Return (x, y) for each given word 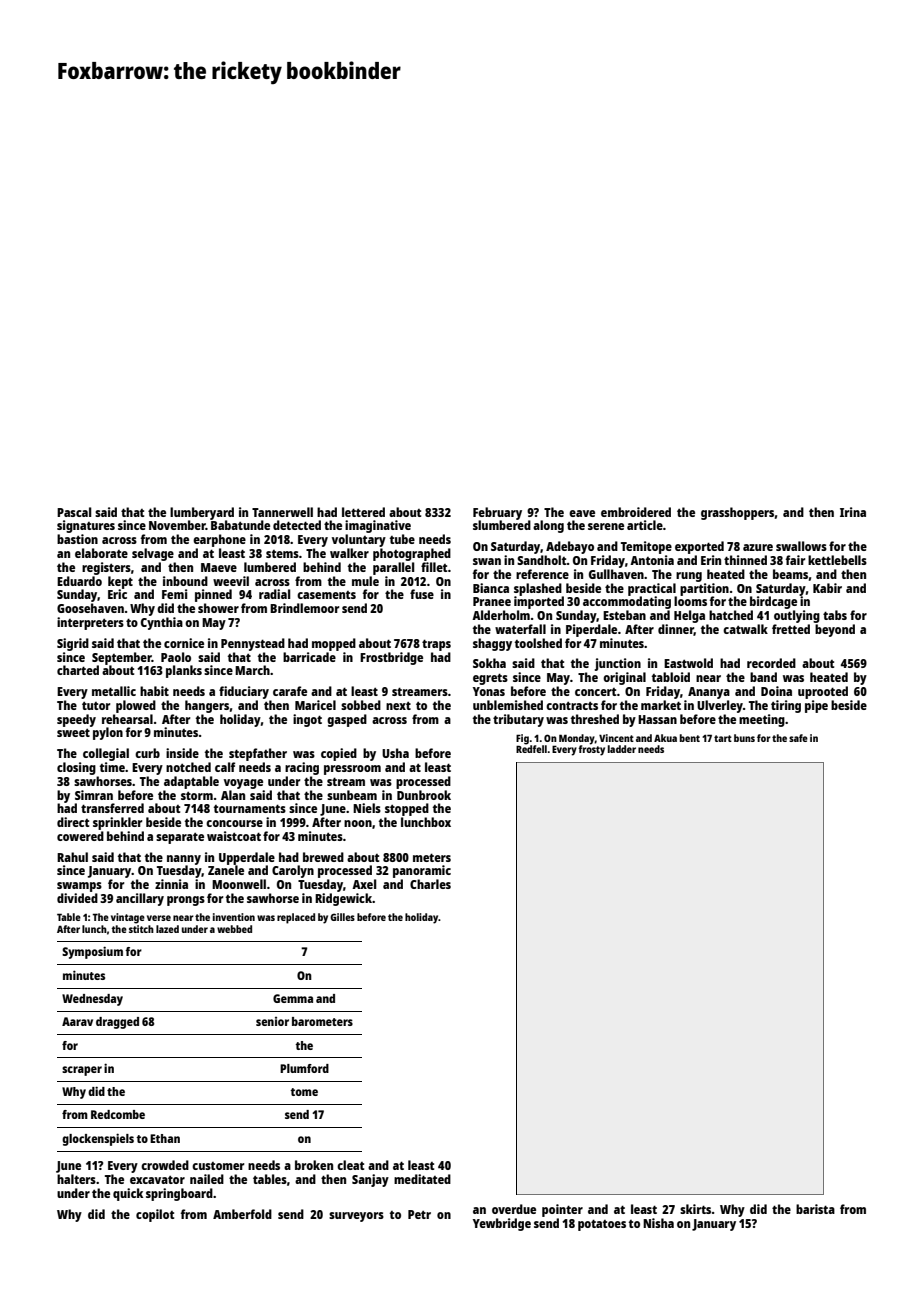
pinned (213, 595)
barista (815, 1209)
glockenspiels (98, 1139)
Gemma (293, 998)
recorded (771, 663)
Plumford (304, 1068)
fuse (422, 594)
